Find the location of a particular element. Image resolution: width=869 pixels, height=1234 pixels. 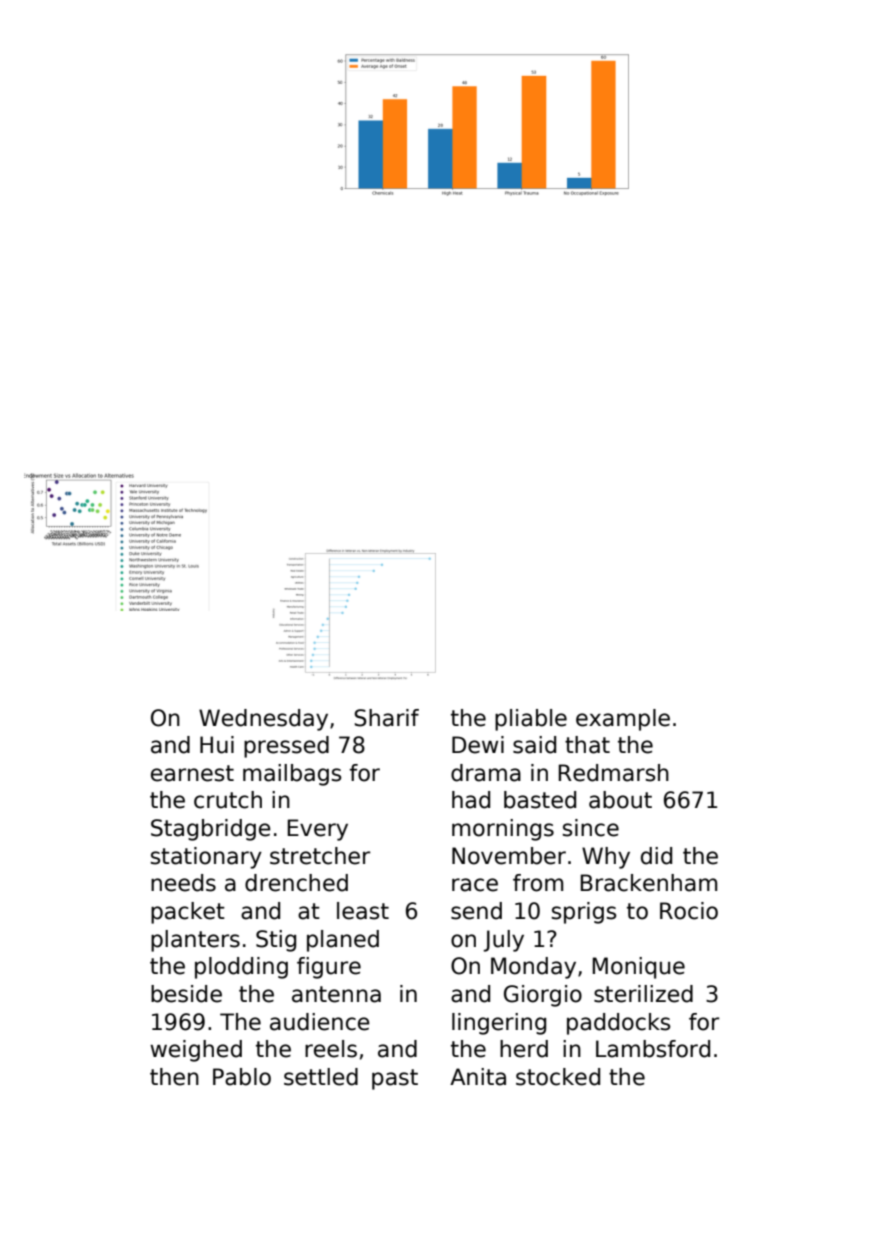

Pablo is located at coordinates (242, 1077).
